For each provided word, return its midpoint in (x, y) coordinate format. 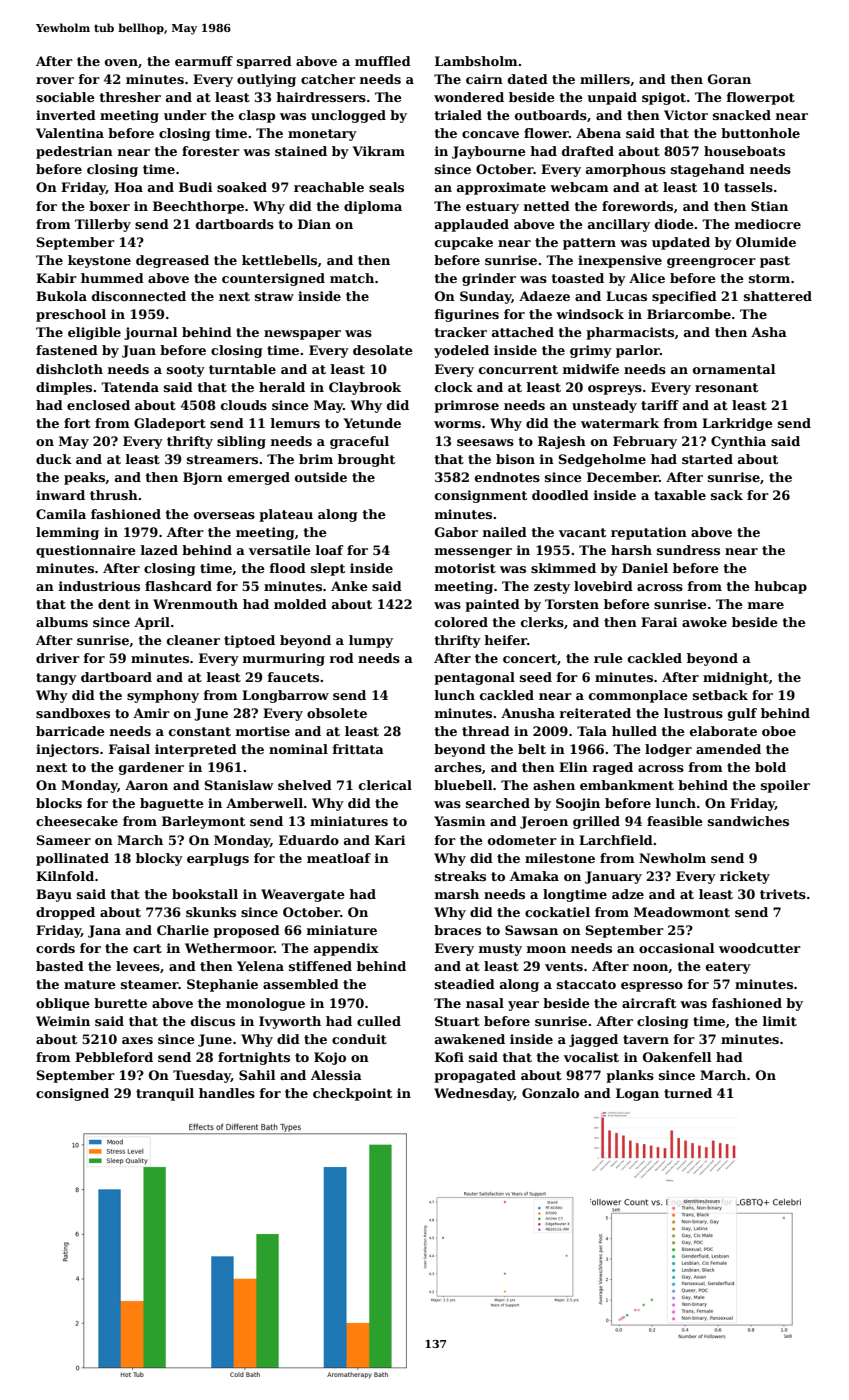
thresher (130, 97)
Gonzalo (550, 1093)
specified (684, 297)
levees (138, 966)
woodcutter (760, 948)
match (352, 278)
